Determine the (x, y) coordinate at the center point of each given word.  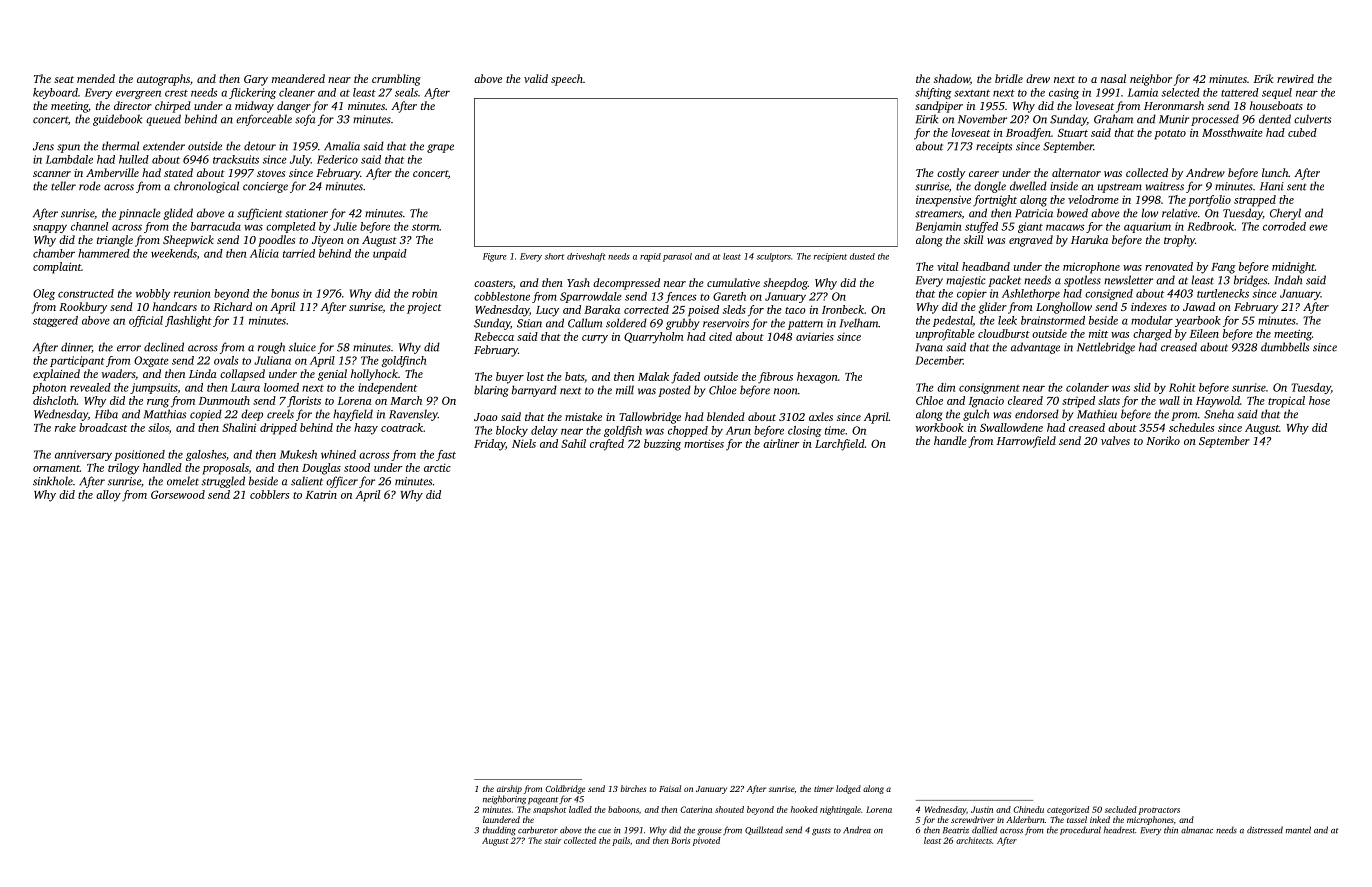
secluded (1121, 809)
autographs (163, 80)
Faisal (670, 788)
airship (509, 789)
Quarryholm (654, 338)
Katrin (321, 494)
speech (567, 80)
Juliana (272, 360)
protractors (1159, 811)
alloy (108, 496)
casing (1064, 93)
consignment (989, 388)
